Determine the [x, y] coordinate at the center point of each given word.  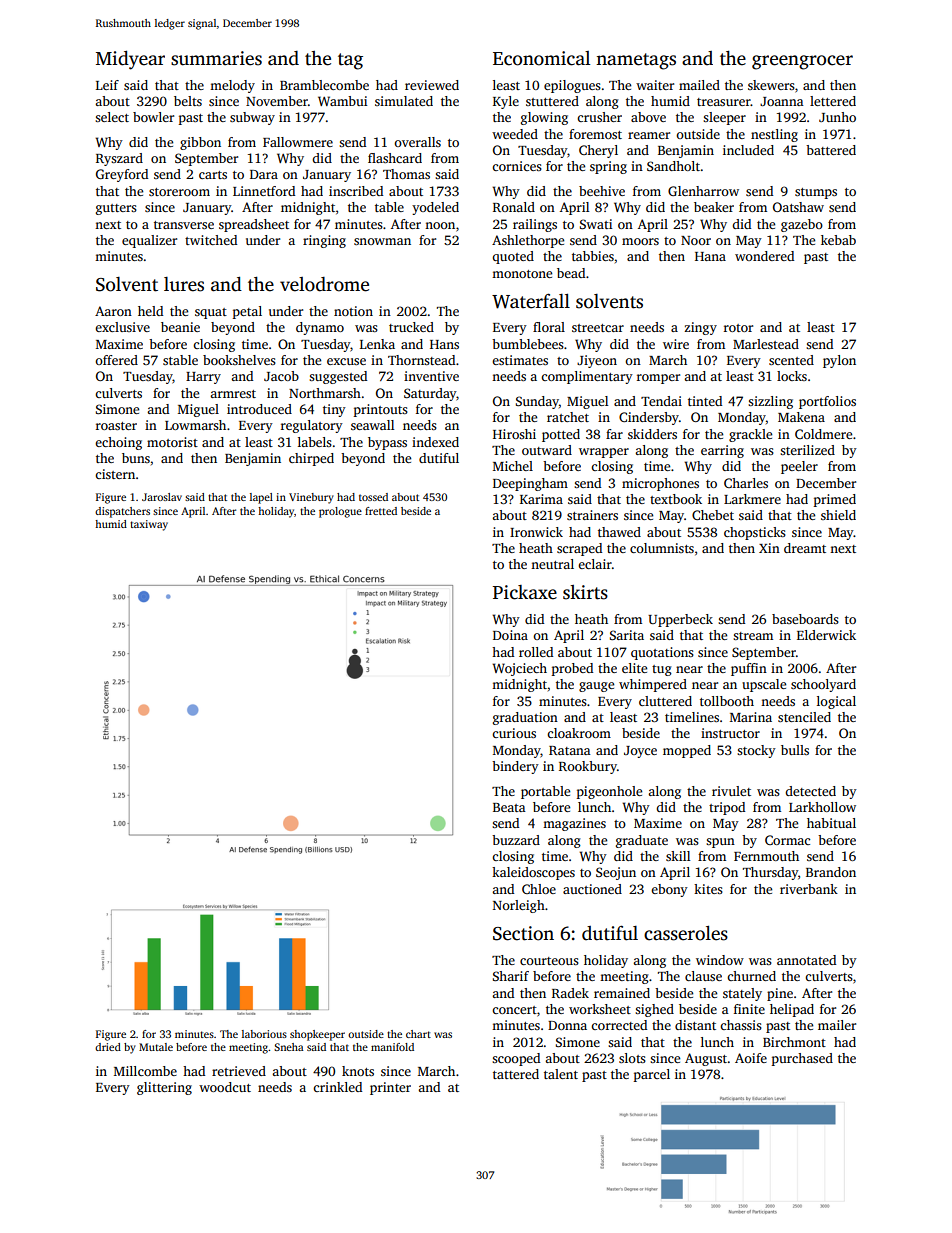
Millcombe [145, 1071]
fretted [381, 511]
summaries [216, 58]
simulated [404, 101]
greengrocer [802, 62]
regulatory [312, 426]
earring [722, 451]
